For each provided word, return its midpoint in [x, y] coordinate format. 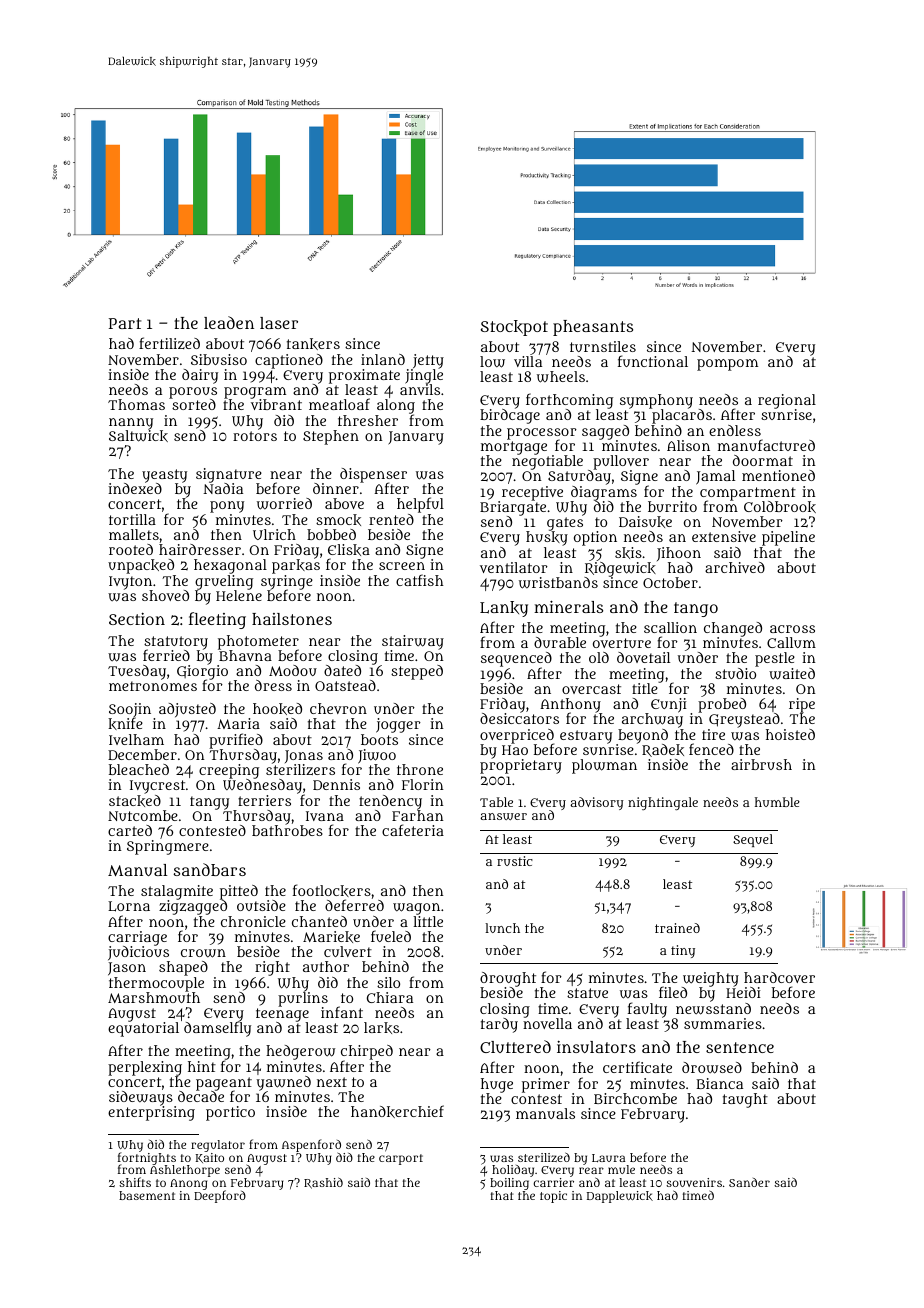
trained [677, 928]
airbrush [761, 764]
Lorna [129, 906]
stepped [417, 672]
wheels [561, 377]
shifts [135, 1182]
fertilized [169, 343]
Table [496, 802]
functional [653, 361]
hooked [277, 709]
